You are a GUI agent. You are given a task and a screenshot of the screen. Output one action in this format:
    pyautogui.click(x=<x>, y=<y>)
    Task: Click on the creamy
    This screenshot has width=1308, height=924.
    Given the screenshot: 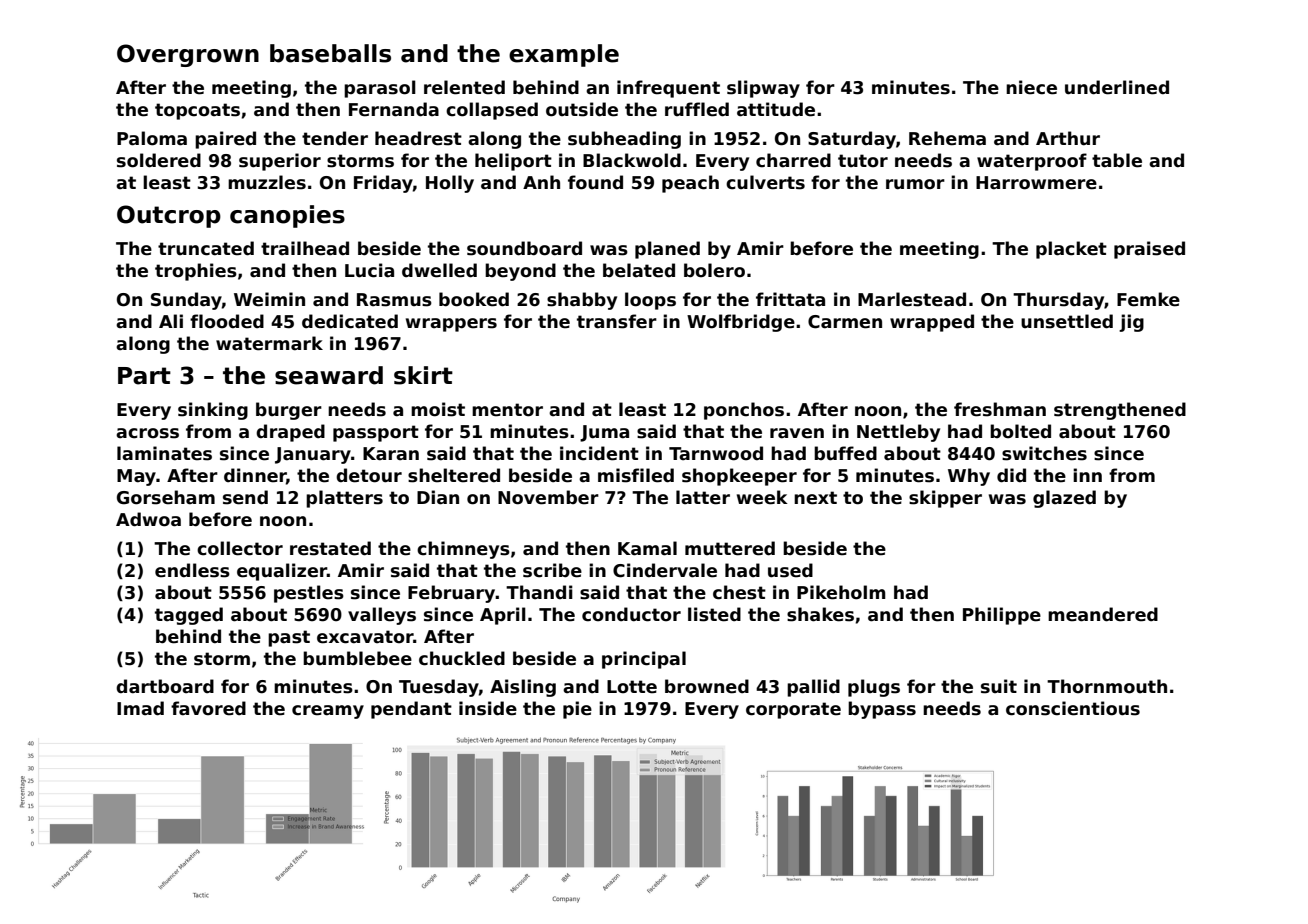 What is the action you would take?
    pyautogui.click(x=328, y=712)
